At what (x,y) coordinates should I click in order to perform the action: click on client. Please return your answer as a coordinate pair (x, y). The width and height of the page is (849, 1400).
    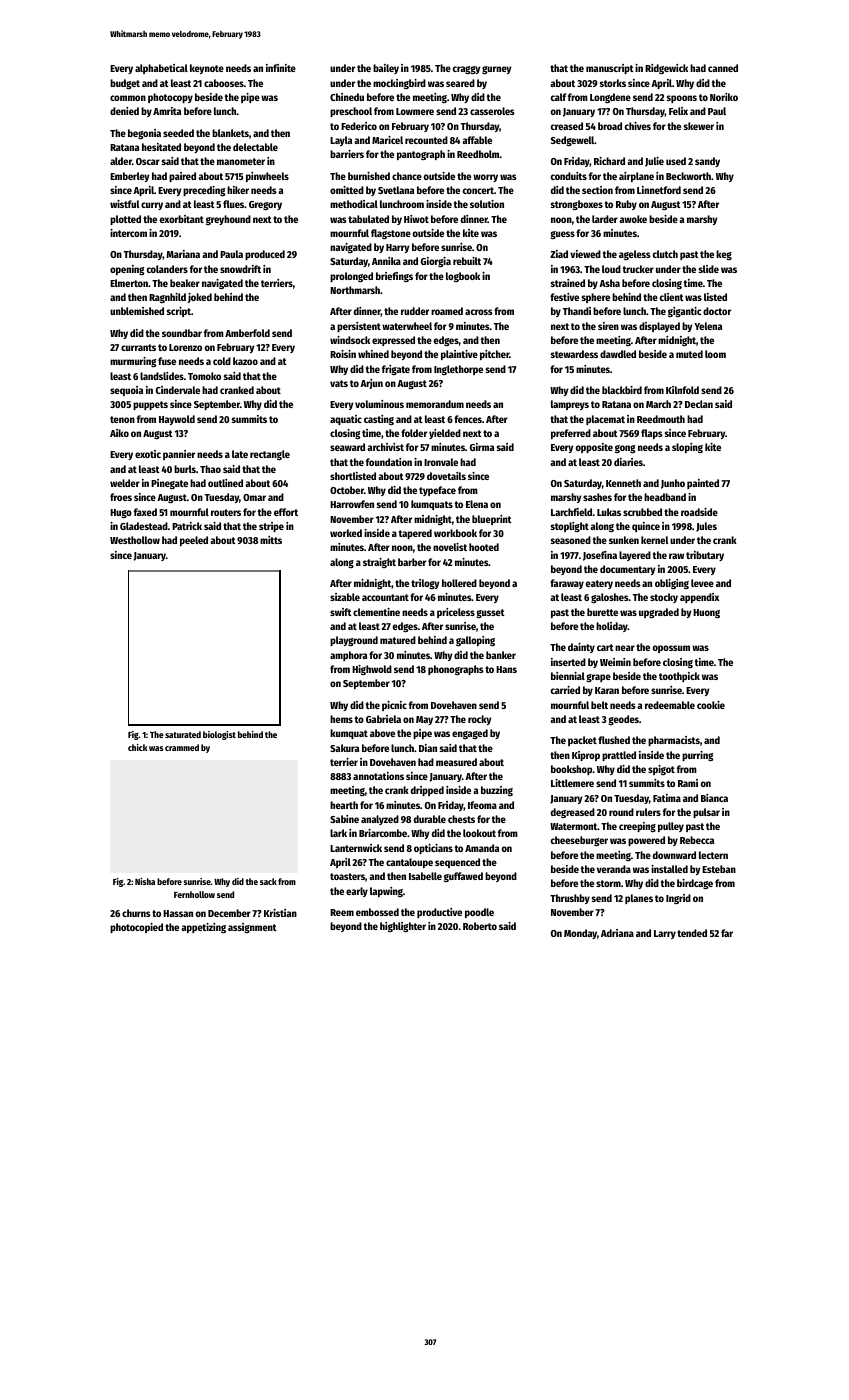
    Looking at the image, I should click on (672, 297).
